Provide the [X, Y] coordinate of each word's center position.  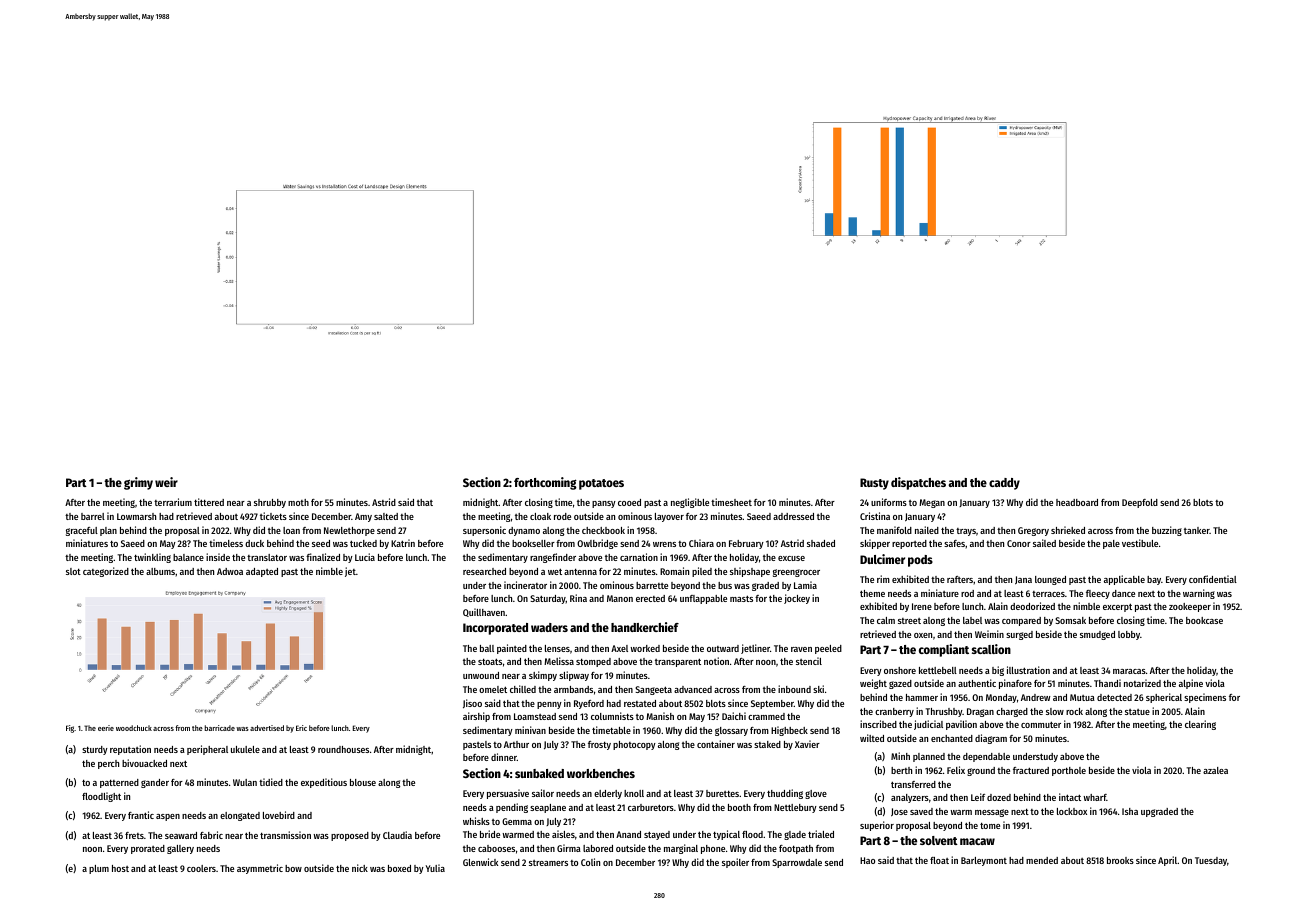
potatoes [601, 484]
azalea [1215, 770]
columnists [612, 716]
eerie [106, 728]
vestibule [1140, 543]
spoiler [735, 863]
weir [166, 482]
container [716, 744]
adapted [262, 572]
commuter [1041, 724]
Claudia [397, 835]
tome [990, 825]
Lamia [805, 585]
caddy [1004, 484]
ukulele [245, 749]
